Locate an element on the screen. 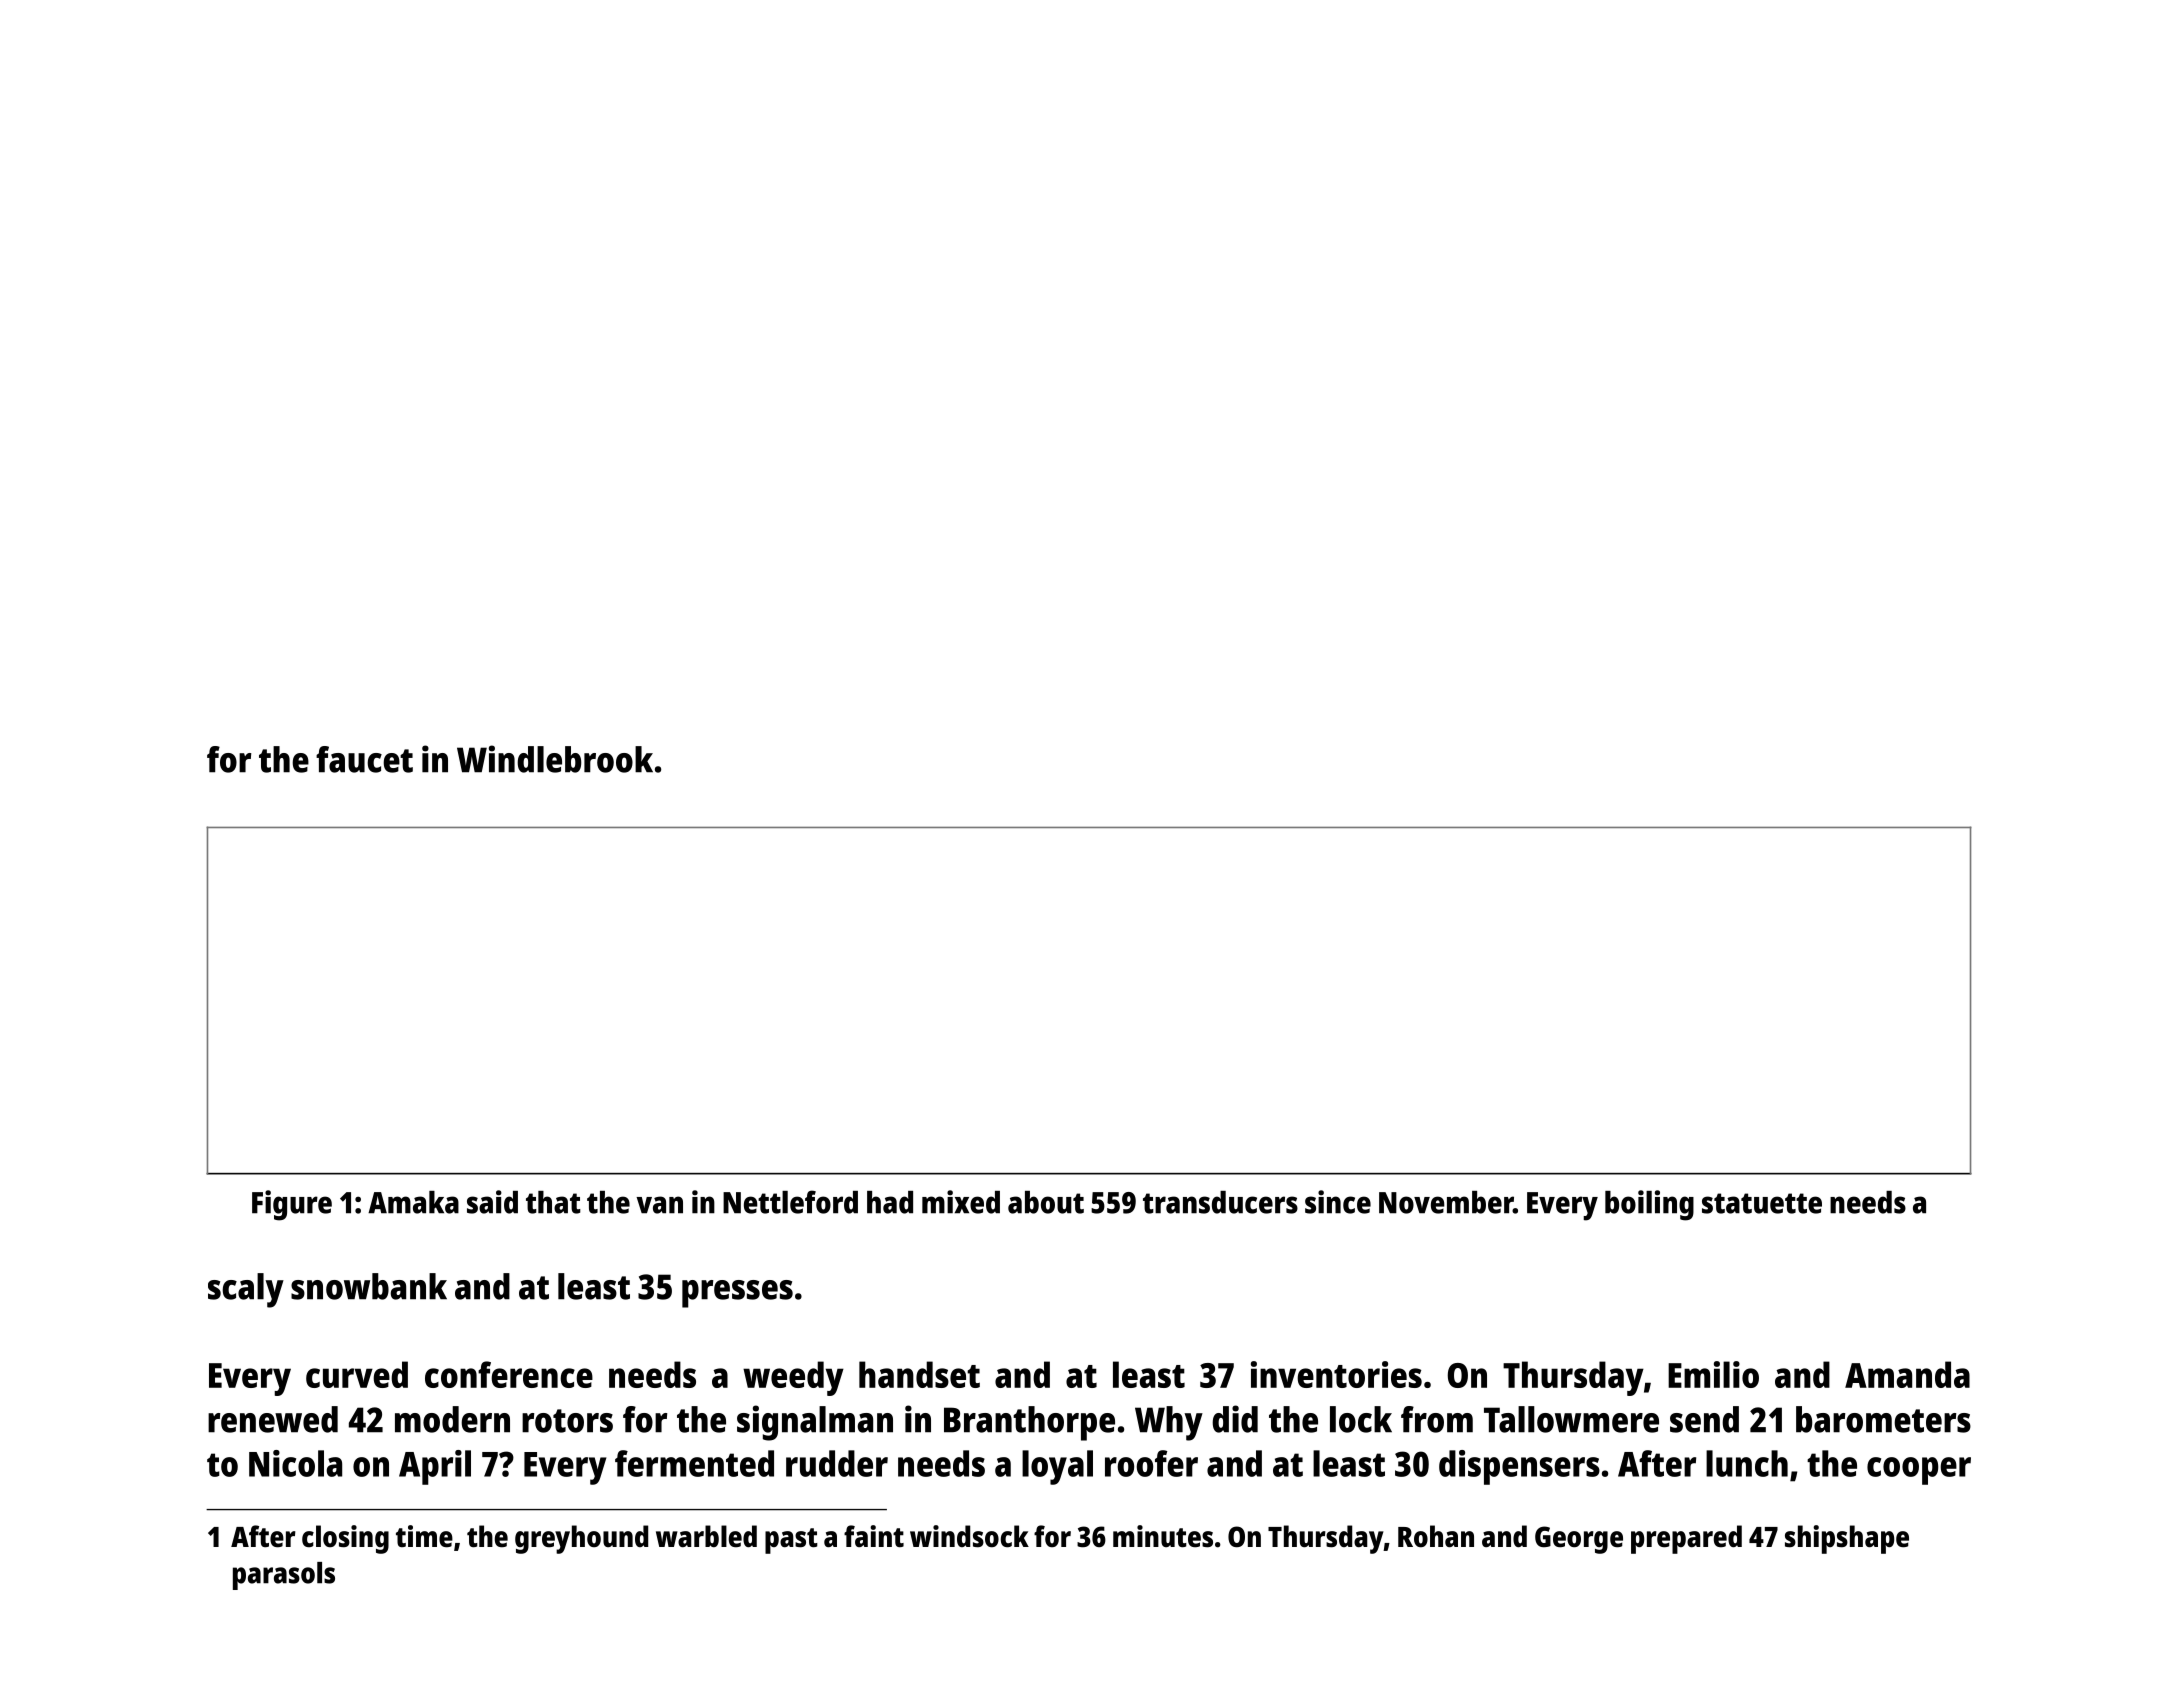 The image size is (2178, 1683). statuette is located at coordinates (1762, 1203).
